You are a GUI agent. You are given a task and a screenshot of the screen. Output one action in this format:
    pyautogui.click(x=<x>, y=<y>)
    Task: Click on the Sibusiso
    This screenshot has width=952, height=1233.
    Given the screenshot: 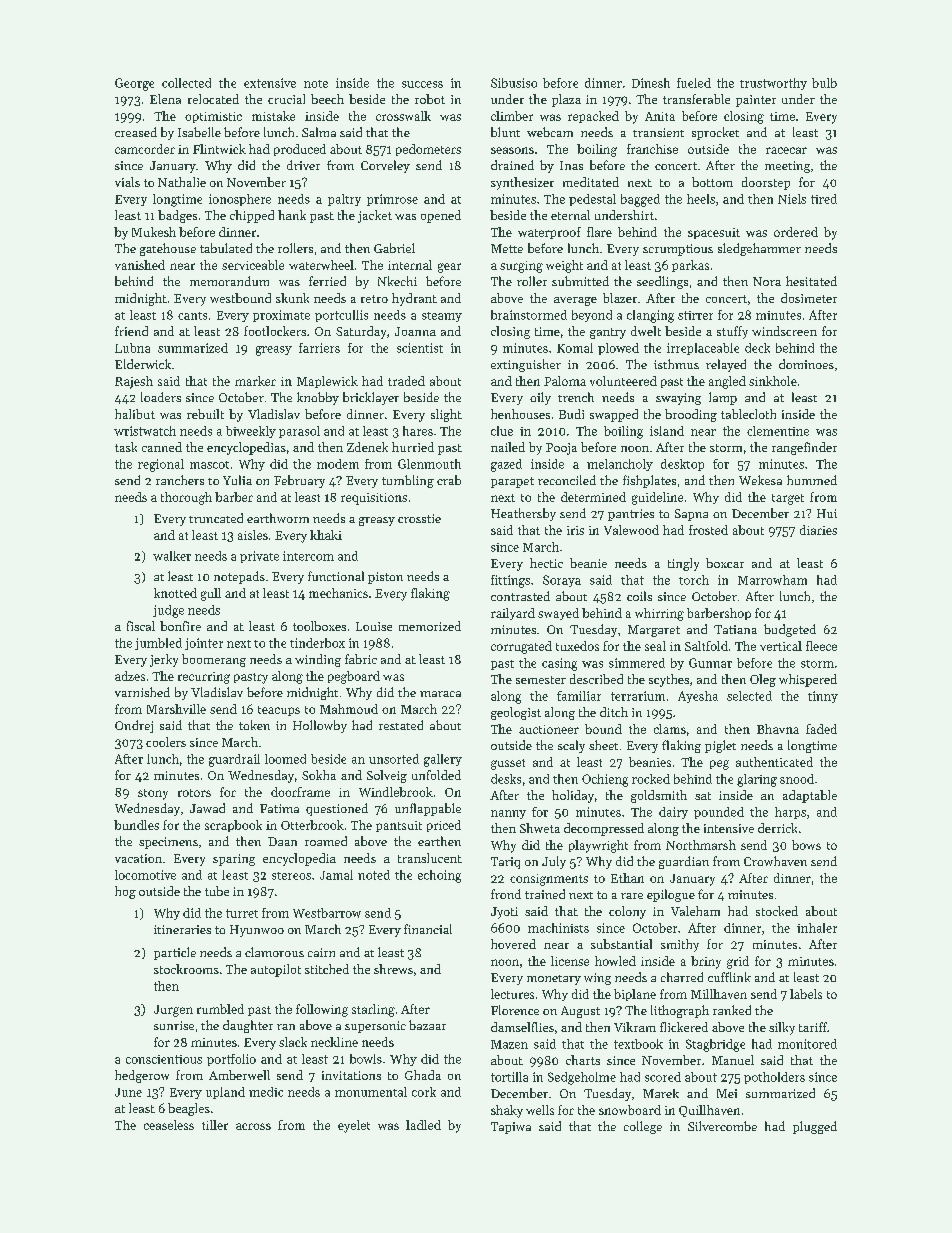 What is the action you would take?
    pyautogui.click(x=514, y=83)
